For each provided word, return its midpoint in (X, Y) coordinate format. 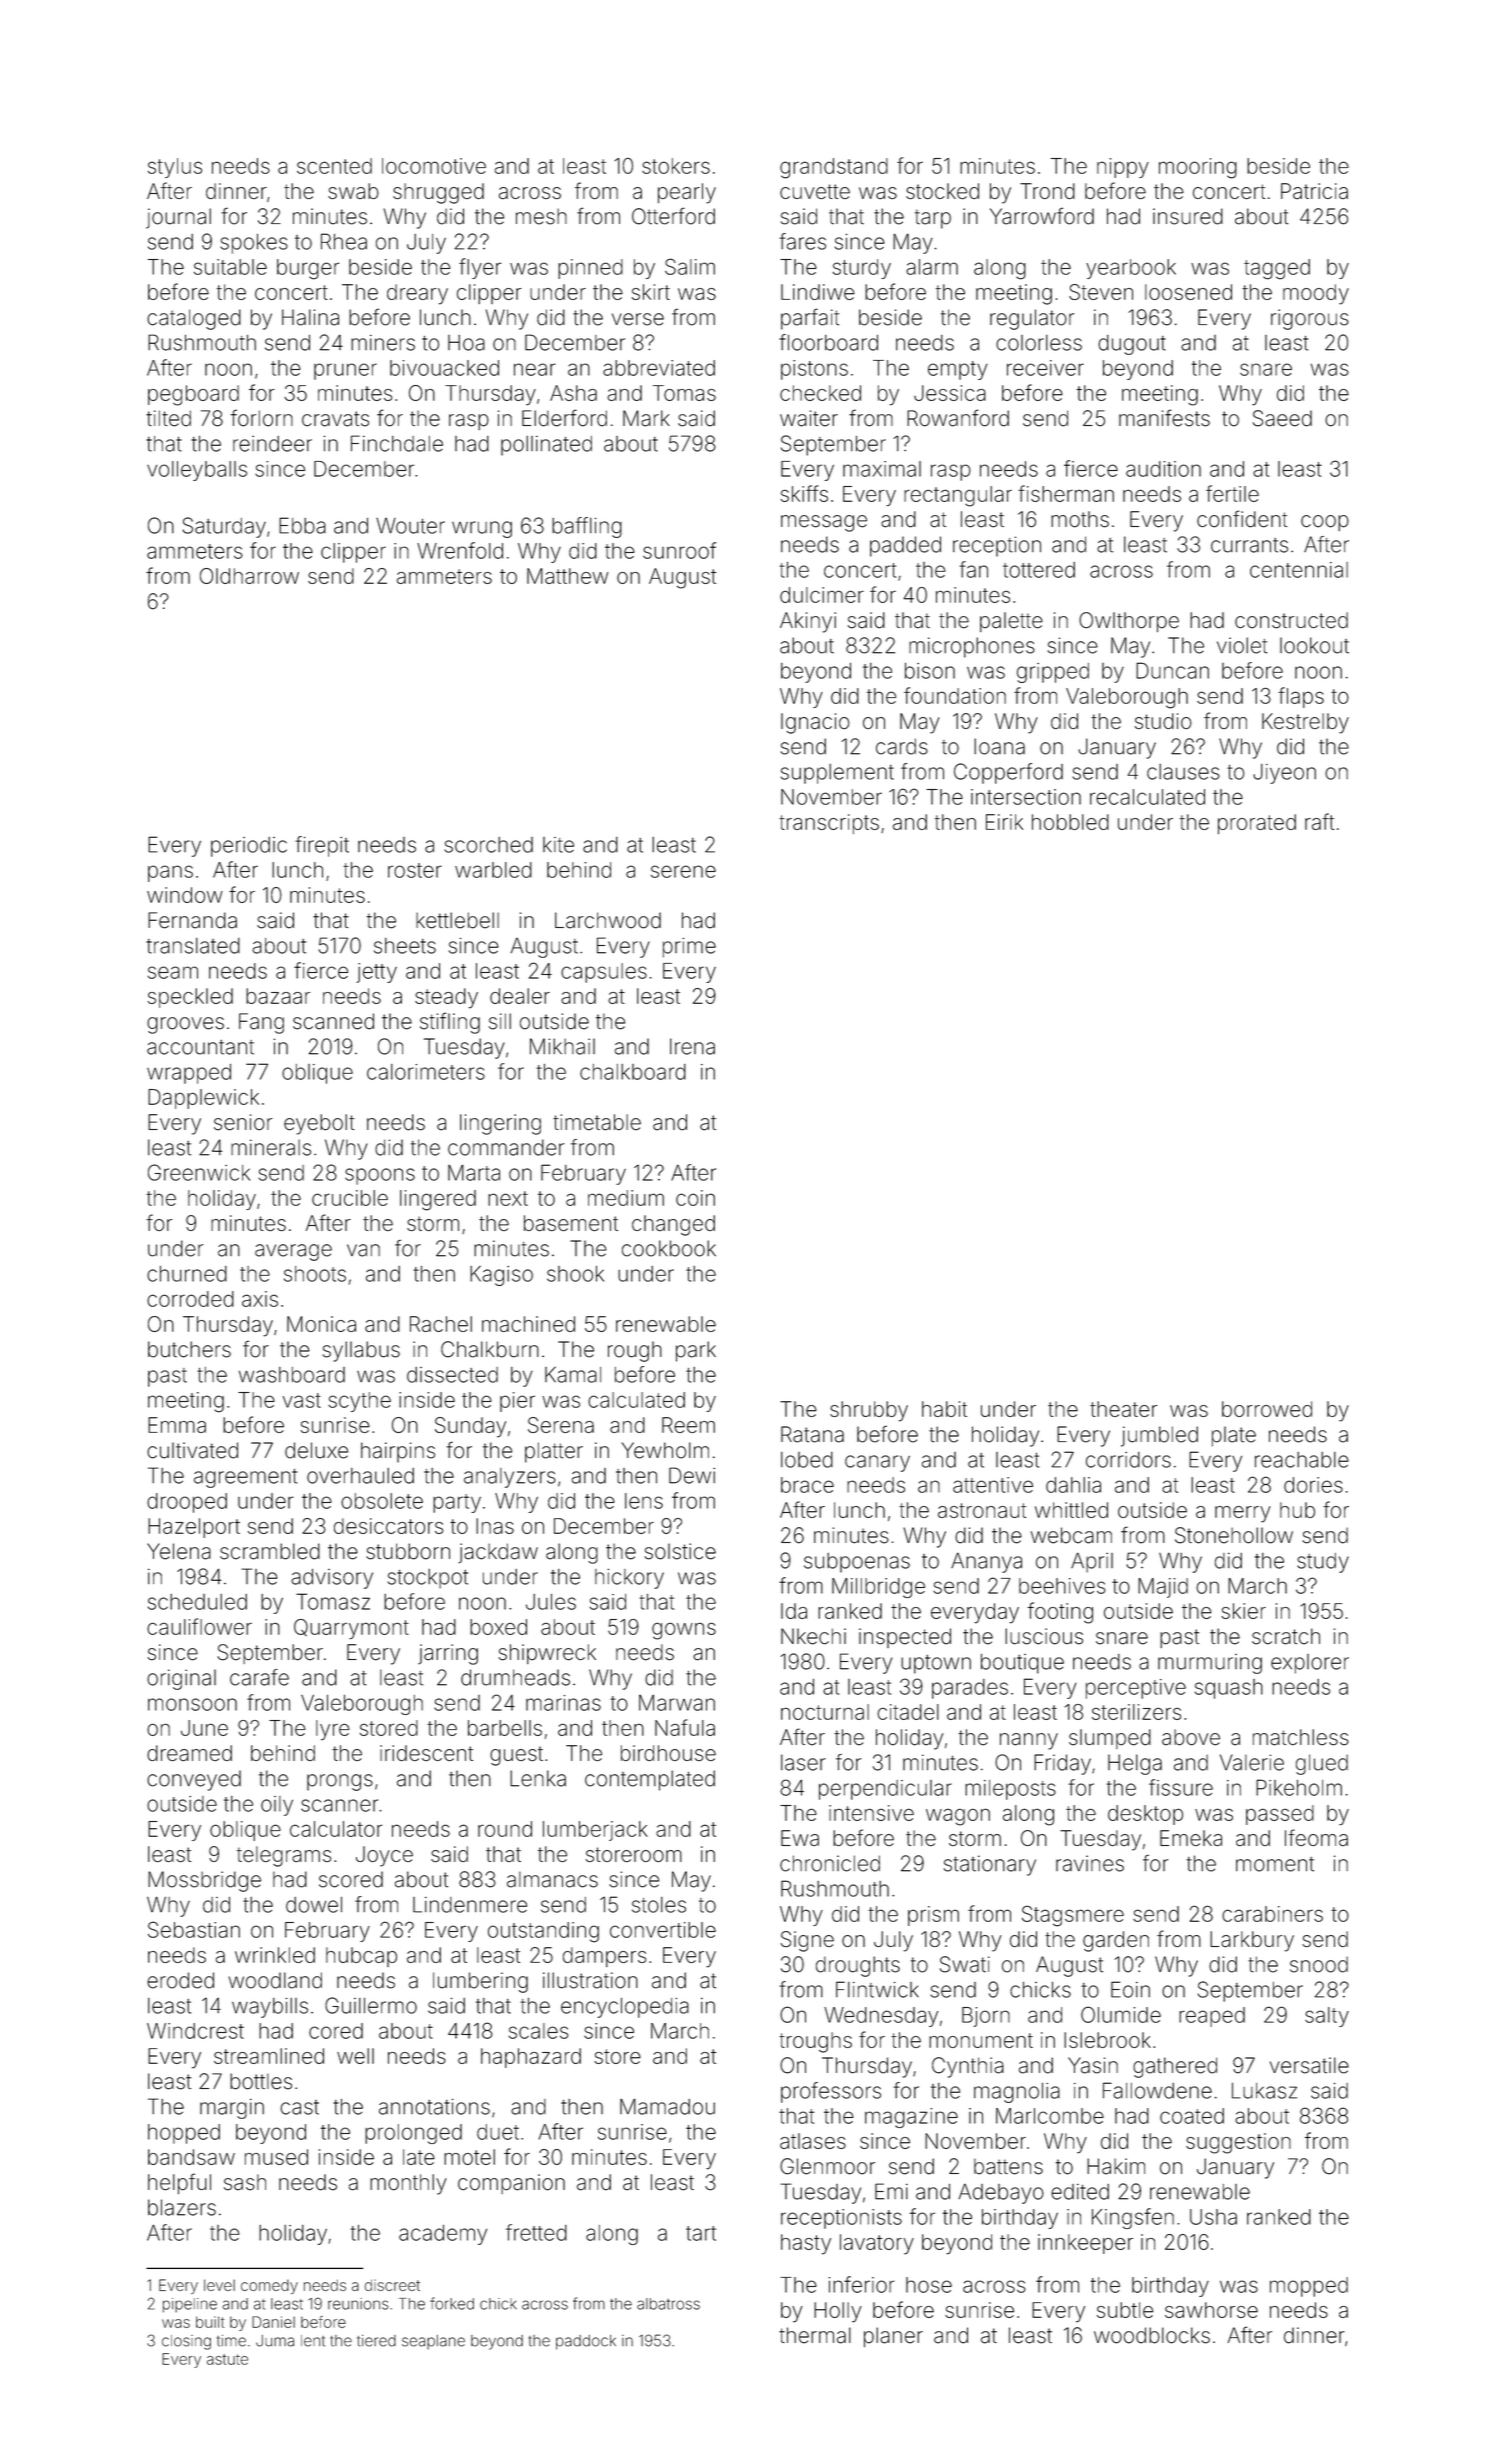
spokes (254, 244)
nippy (1123, 168)
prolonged (413, 2134)
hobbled (1070, 822)
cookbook (669, 1248)
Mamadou (667, 2106)
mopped (1309, 2287)
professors (831, 2092)
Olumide (1121, 2014)
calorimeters (426, 1072)
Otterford (673, 216)
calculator (336, 1829)
